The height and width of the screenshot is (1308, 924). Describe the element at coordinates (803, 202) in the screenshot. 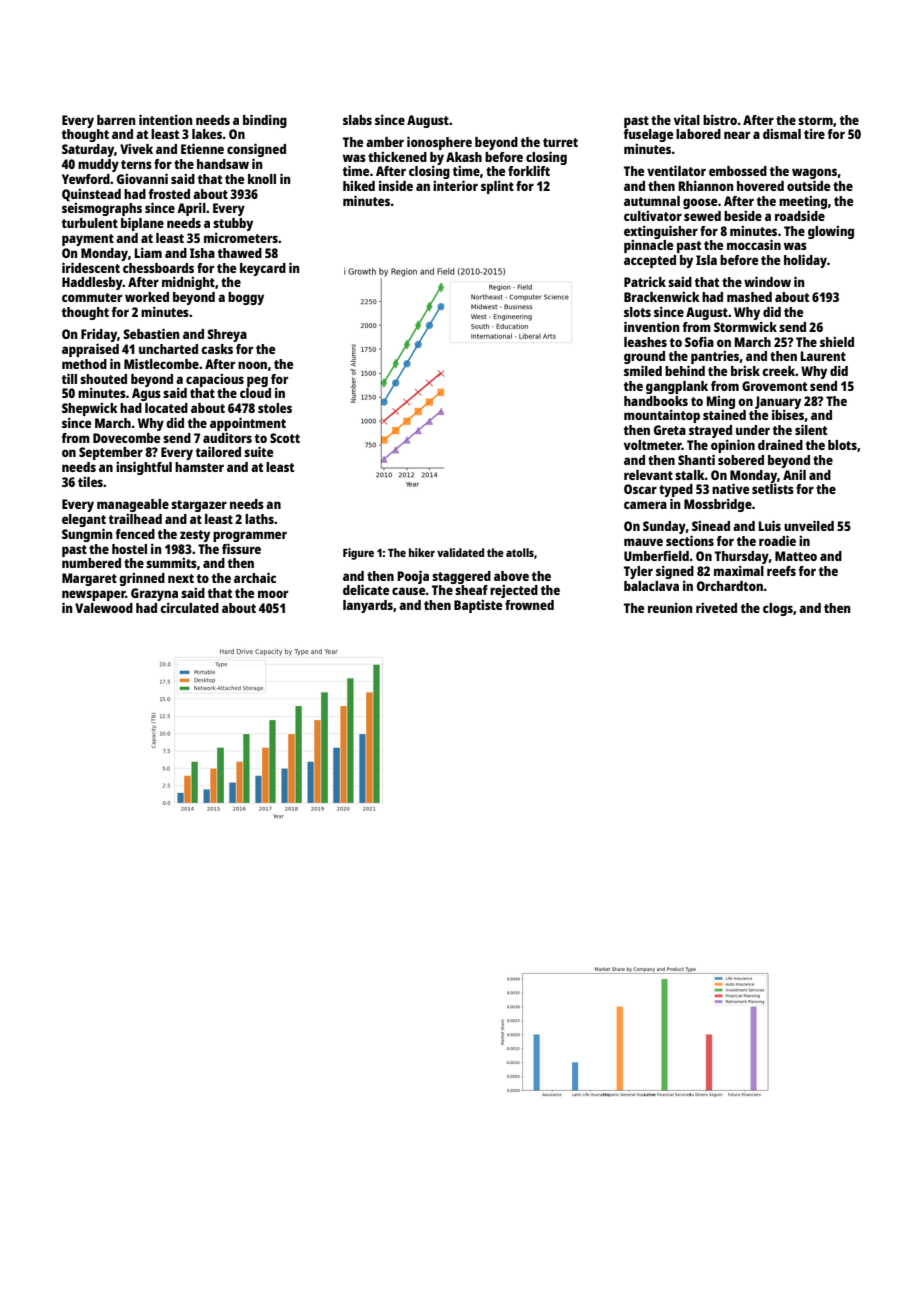

I see `meeting` at that location.
